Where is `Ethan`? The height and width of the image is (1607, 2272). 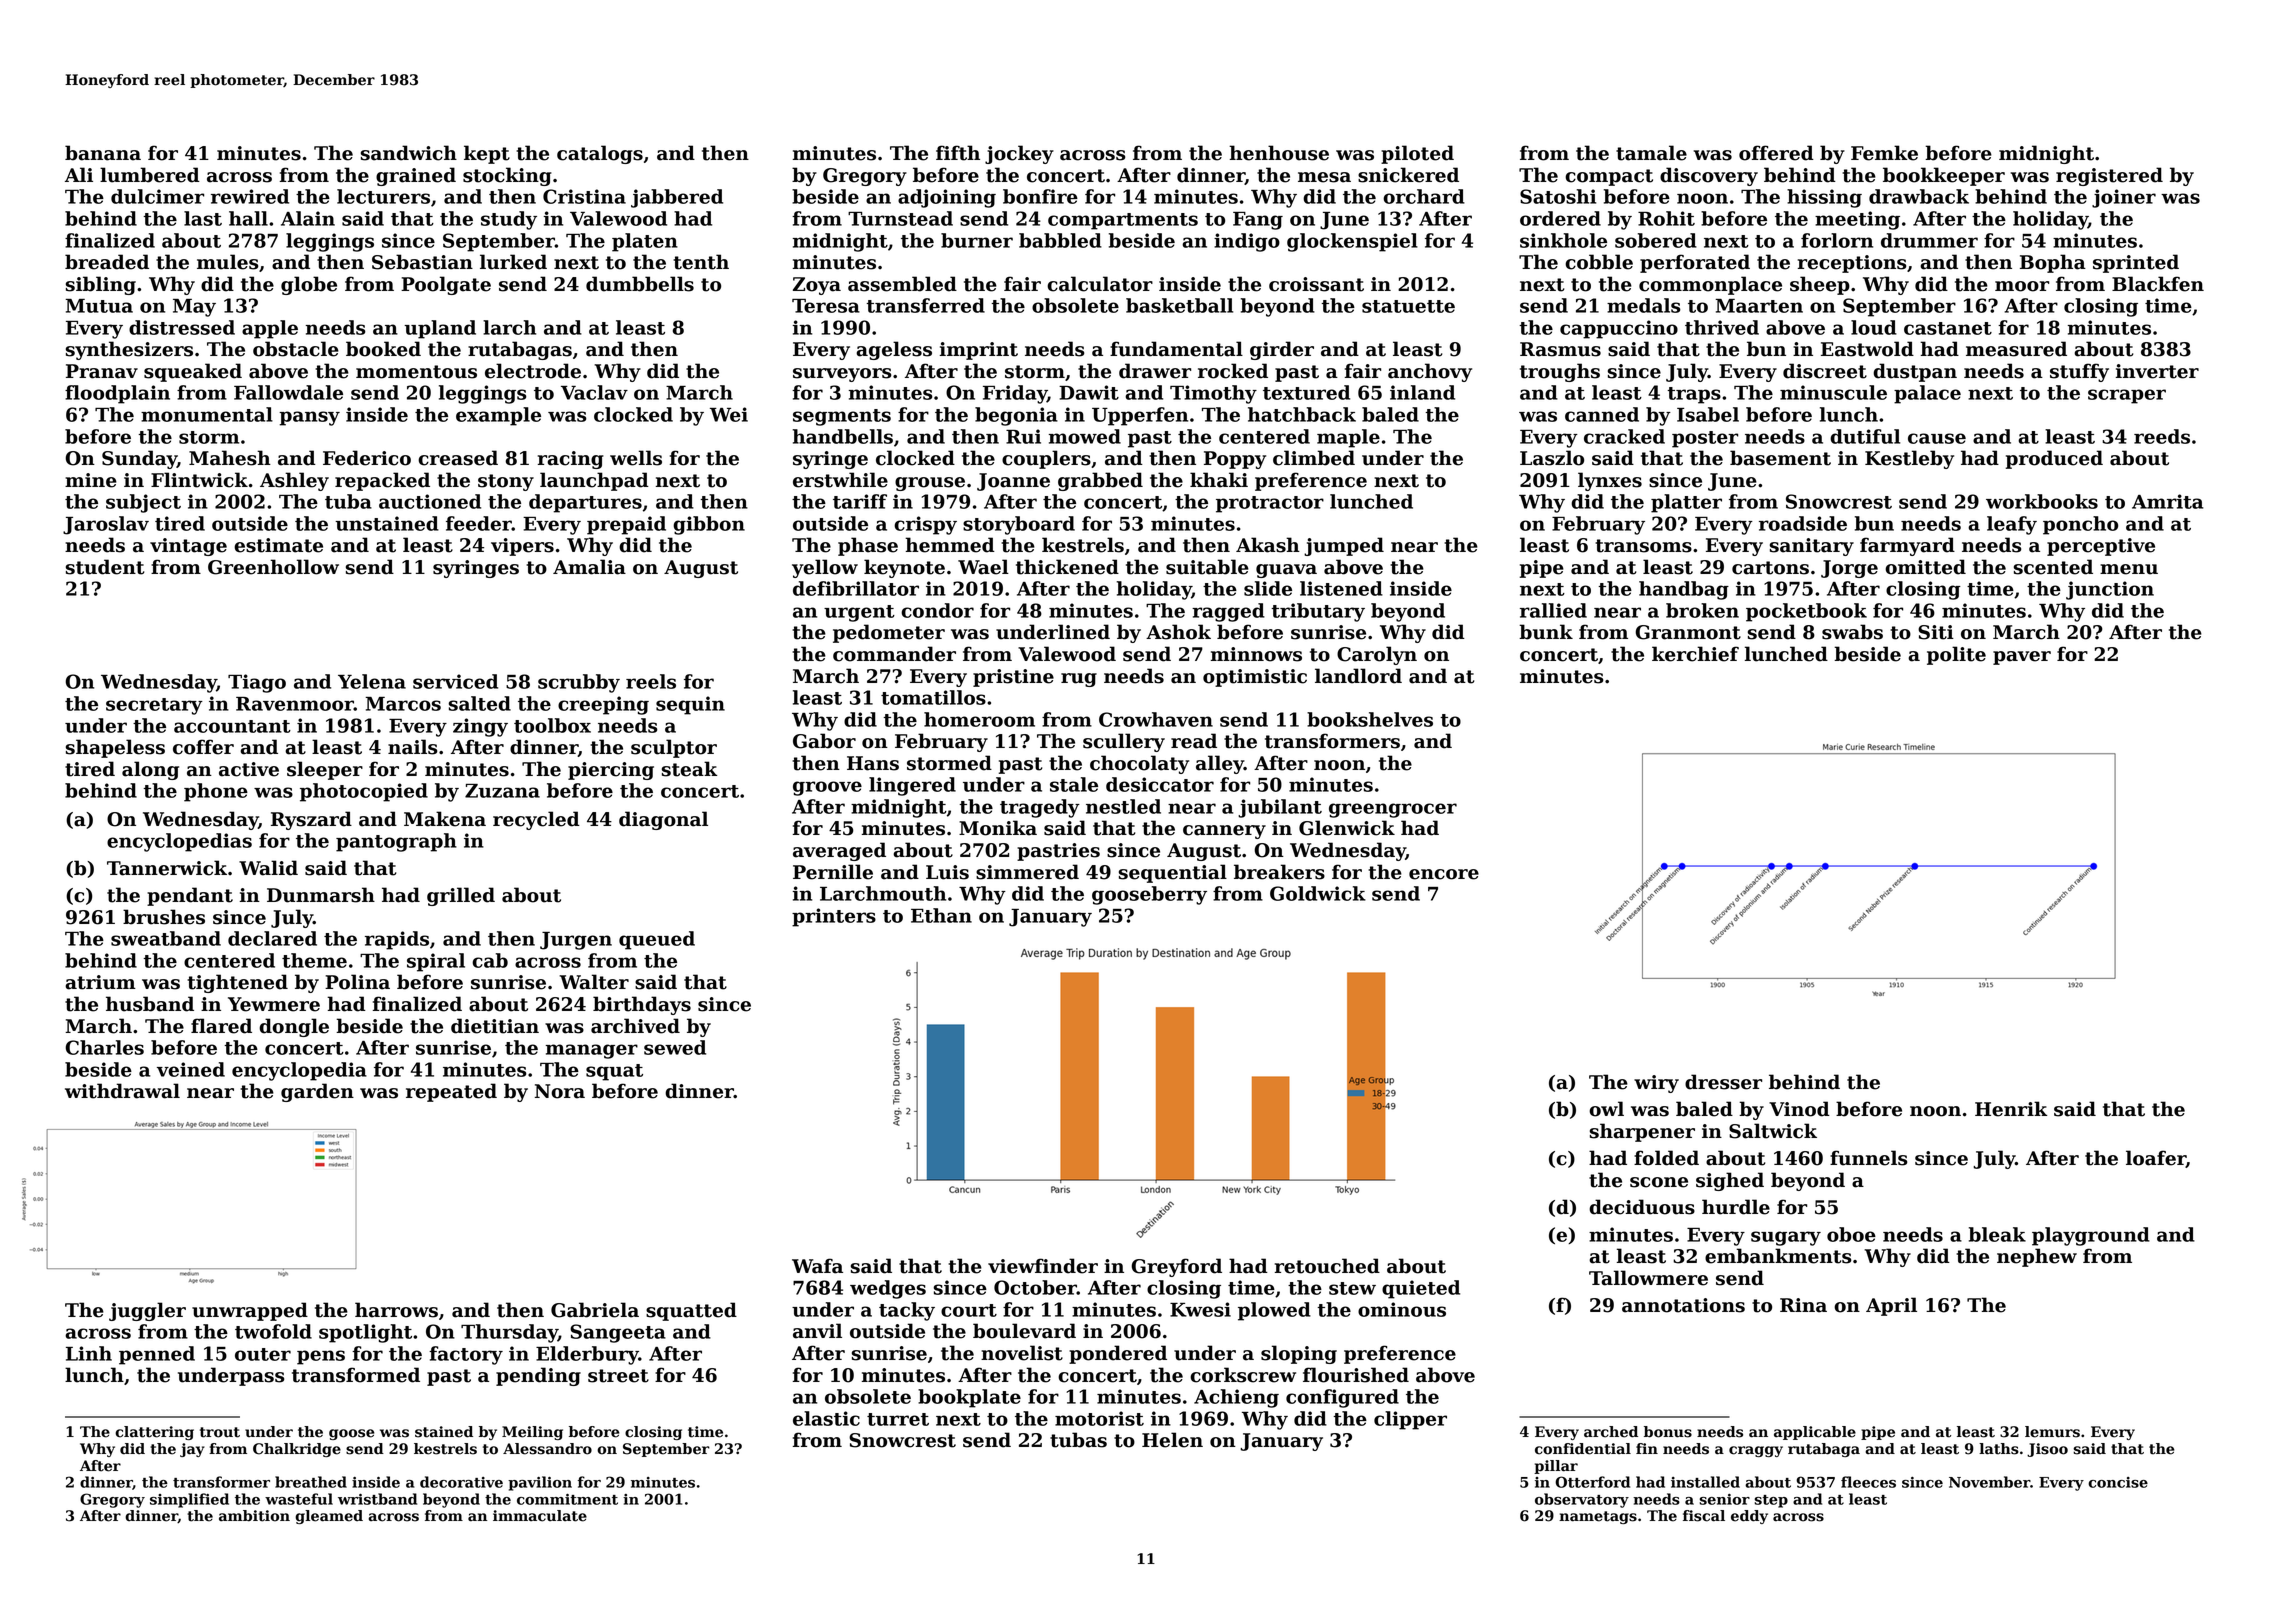
Ethan is located at coordinates (941, 915).
